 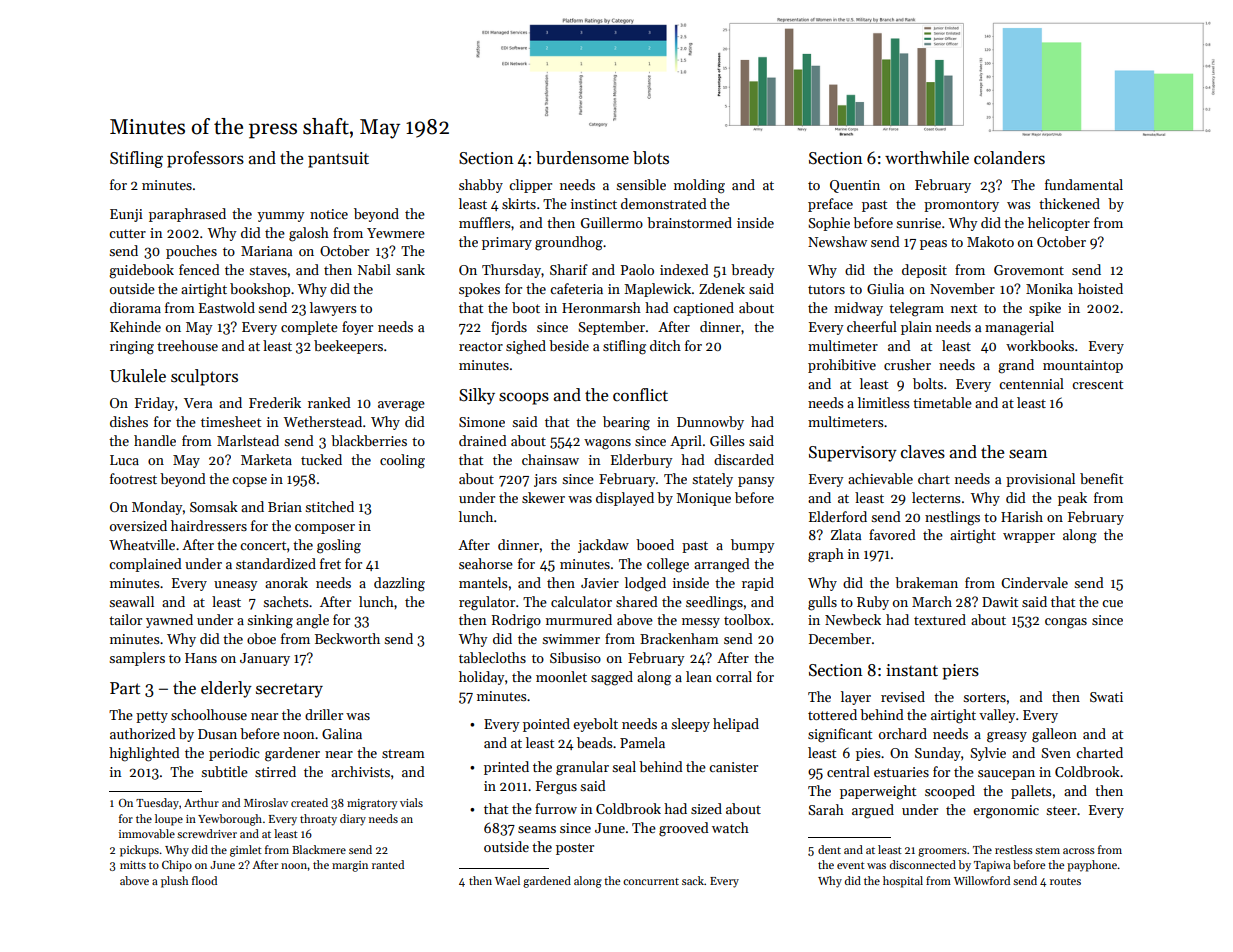 I want to click on margin, so click(x=350, y=866).
